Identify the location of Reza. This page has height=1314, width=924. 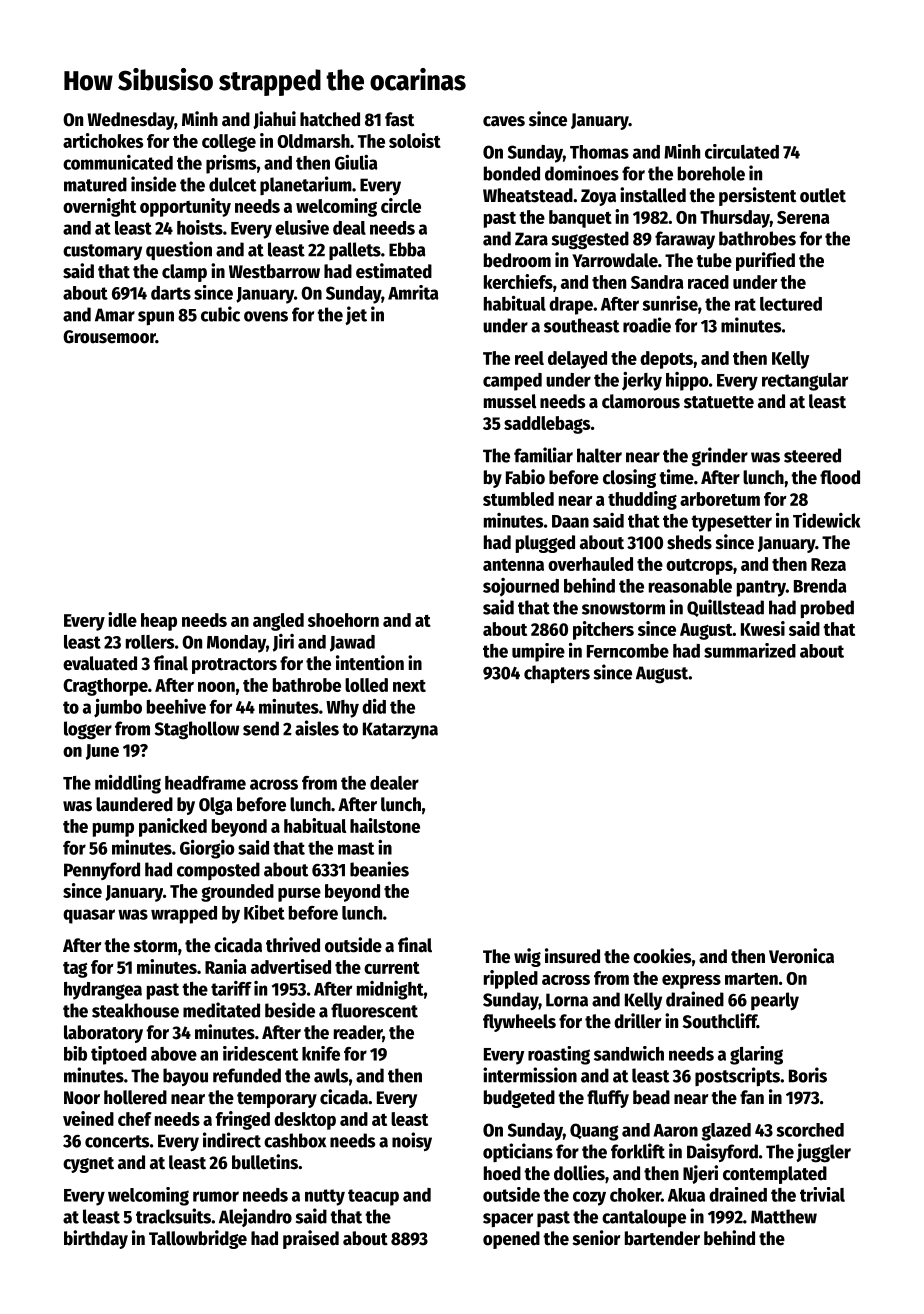
(828, 564).
